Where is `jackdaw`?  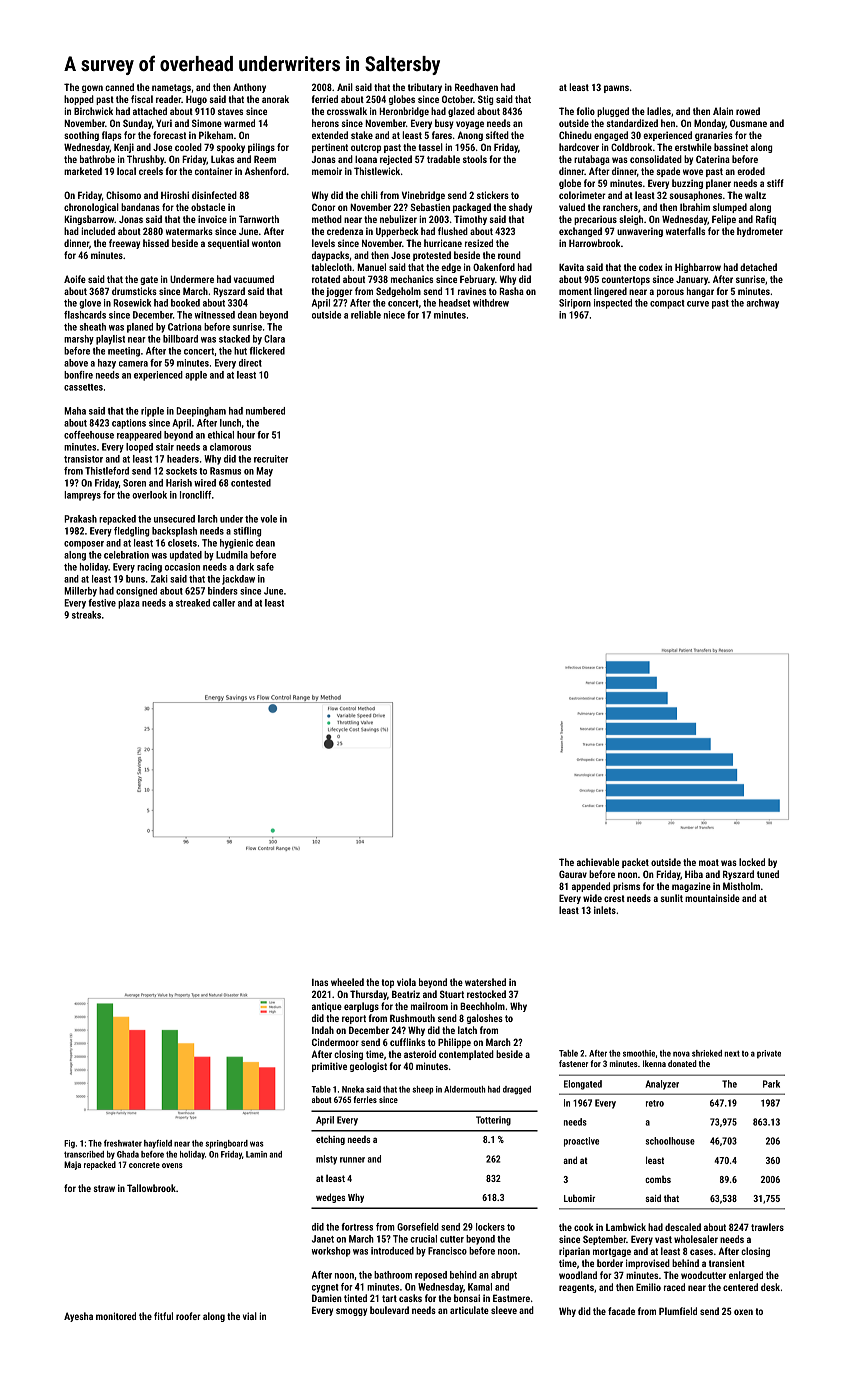
jackdaw is located at coordinates (238, 580).
